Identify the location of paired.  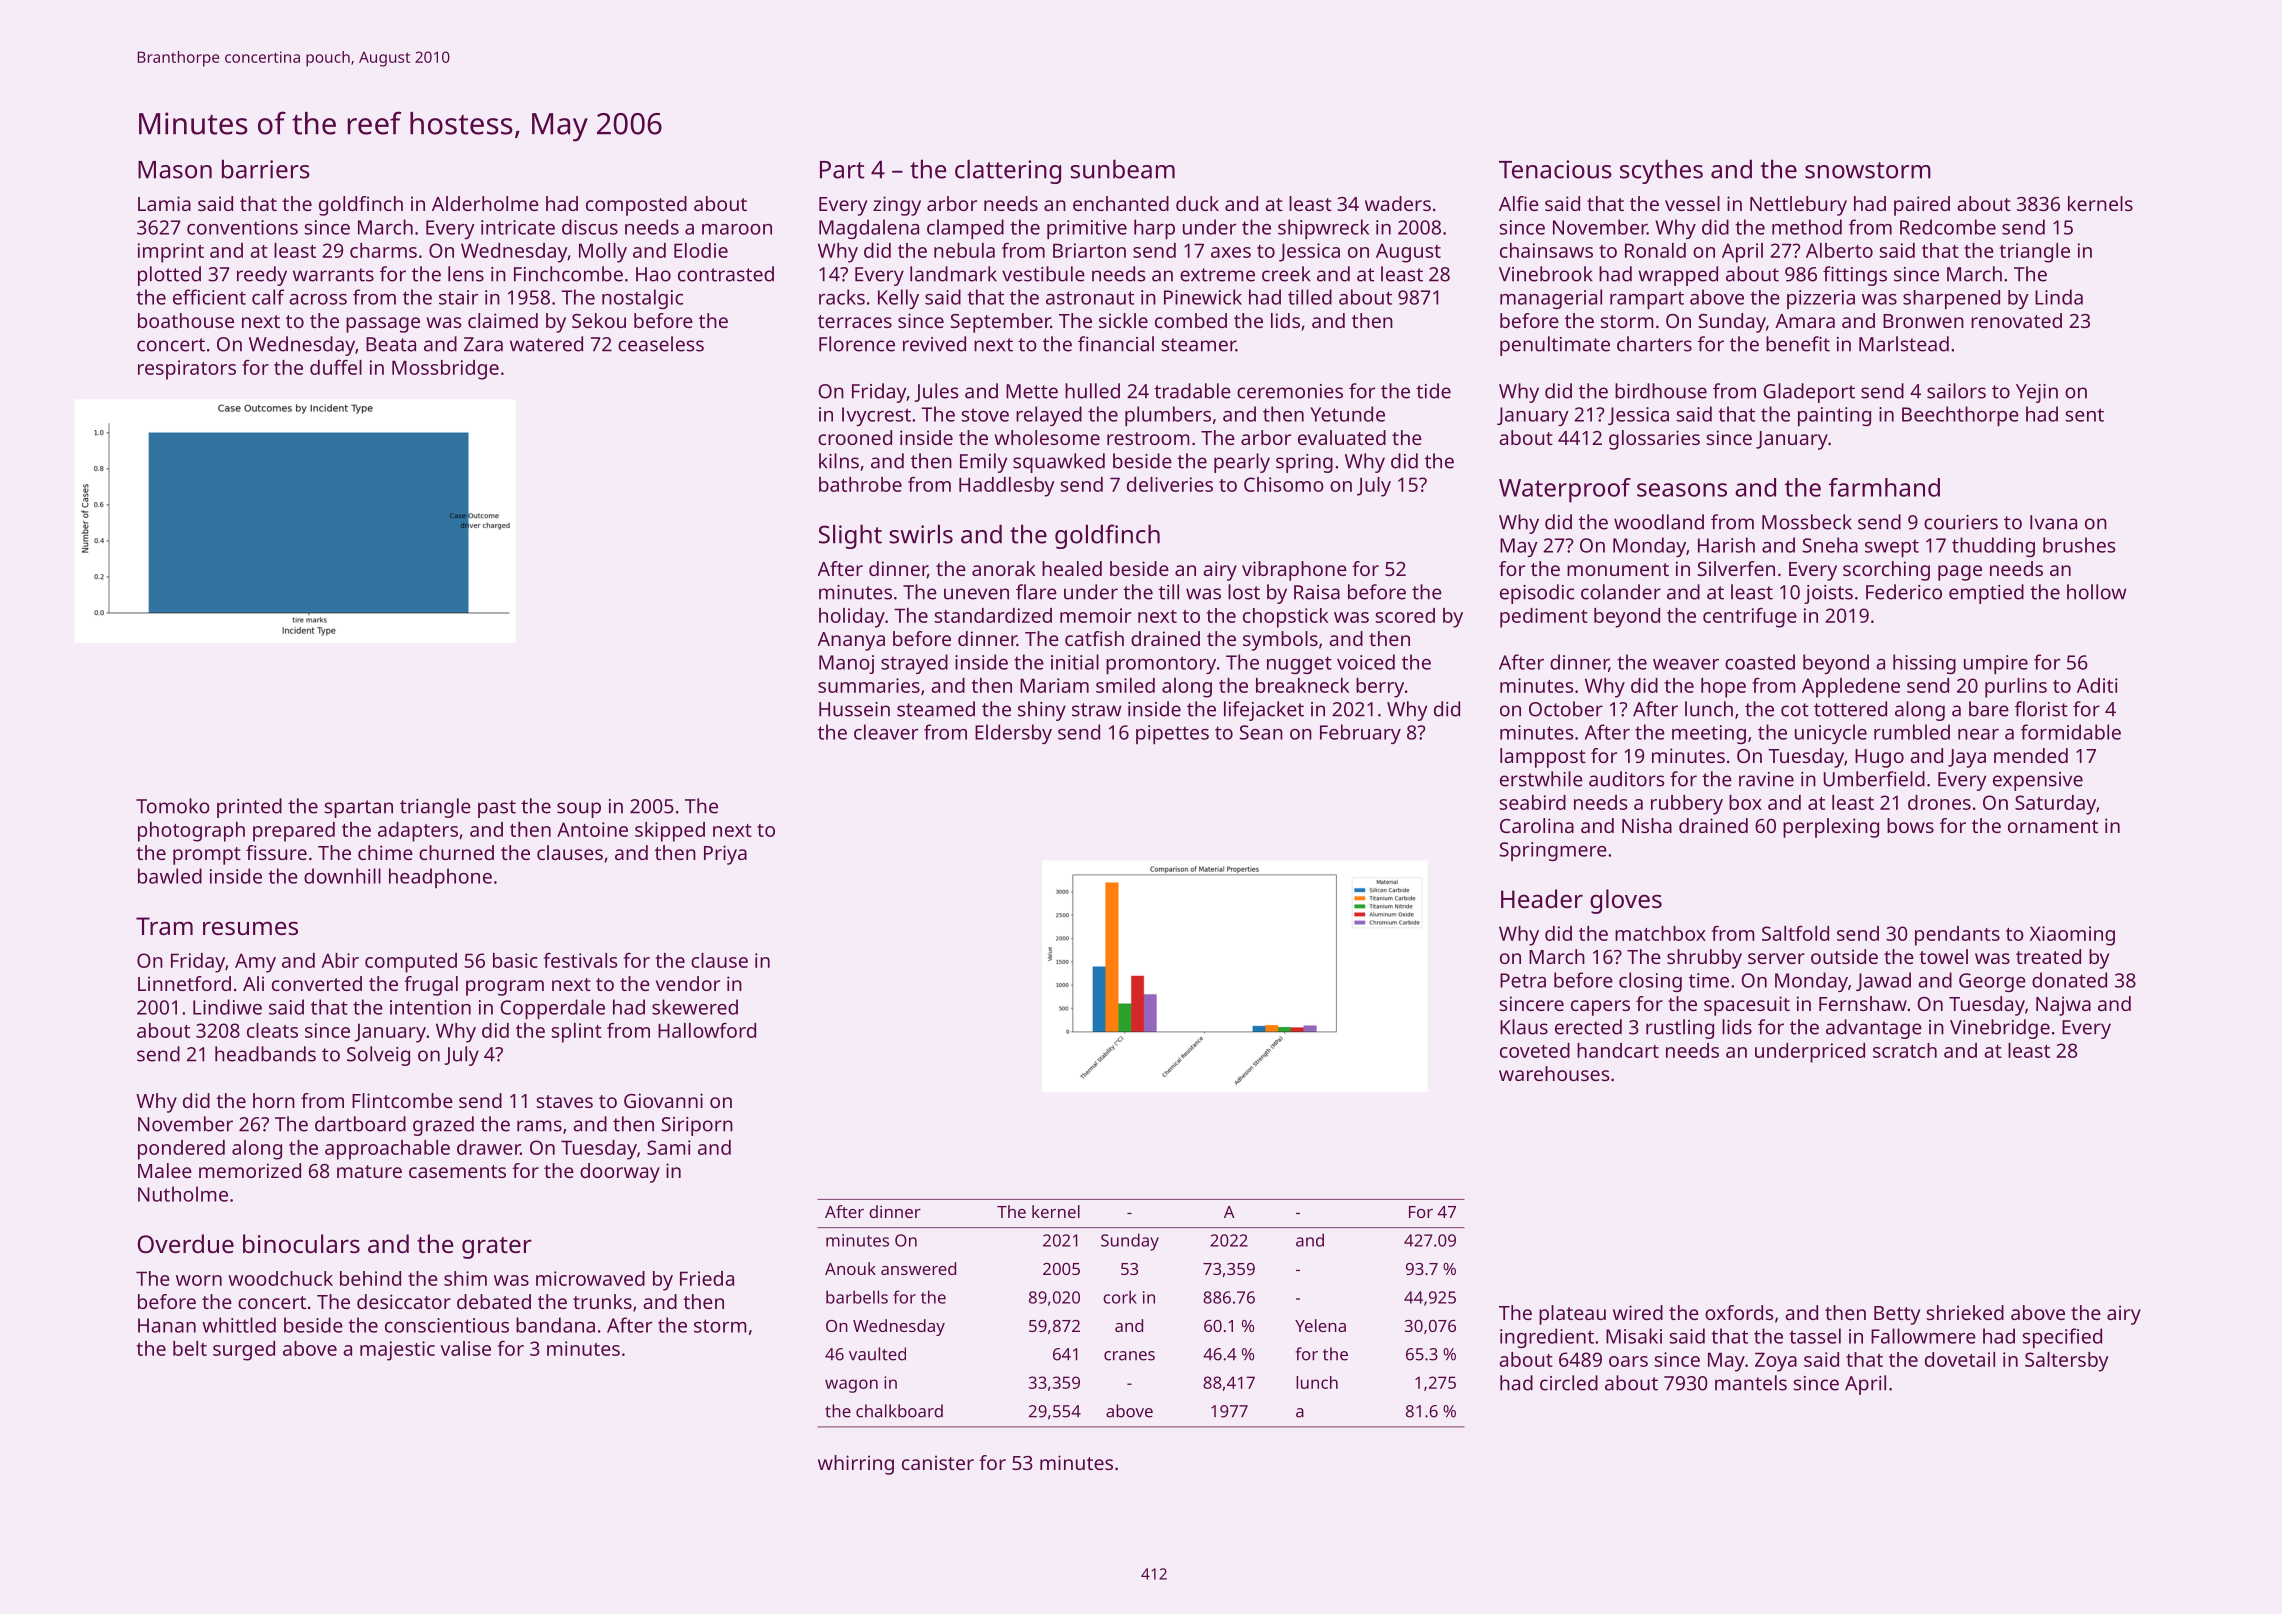
(1922, 206).
